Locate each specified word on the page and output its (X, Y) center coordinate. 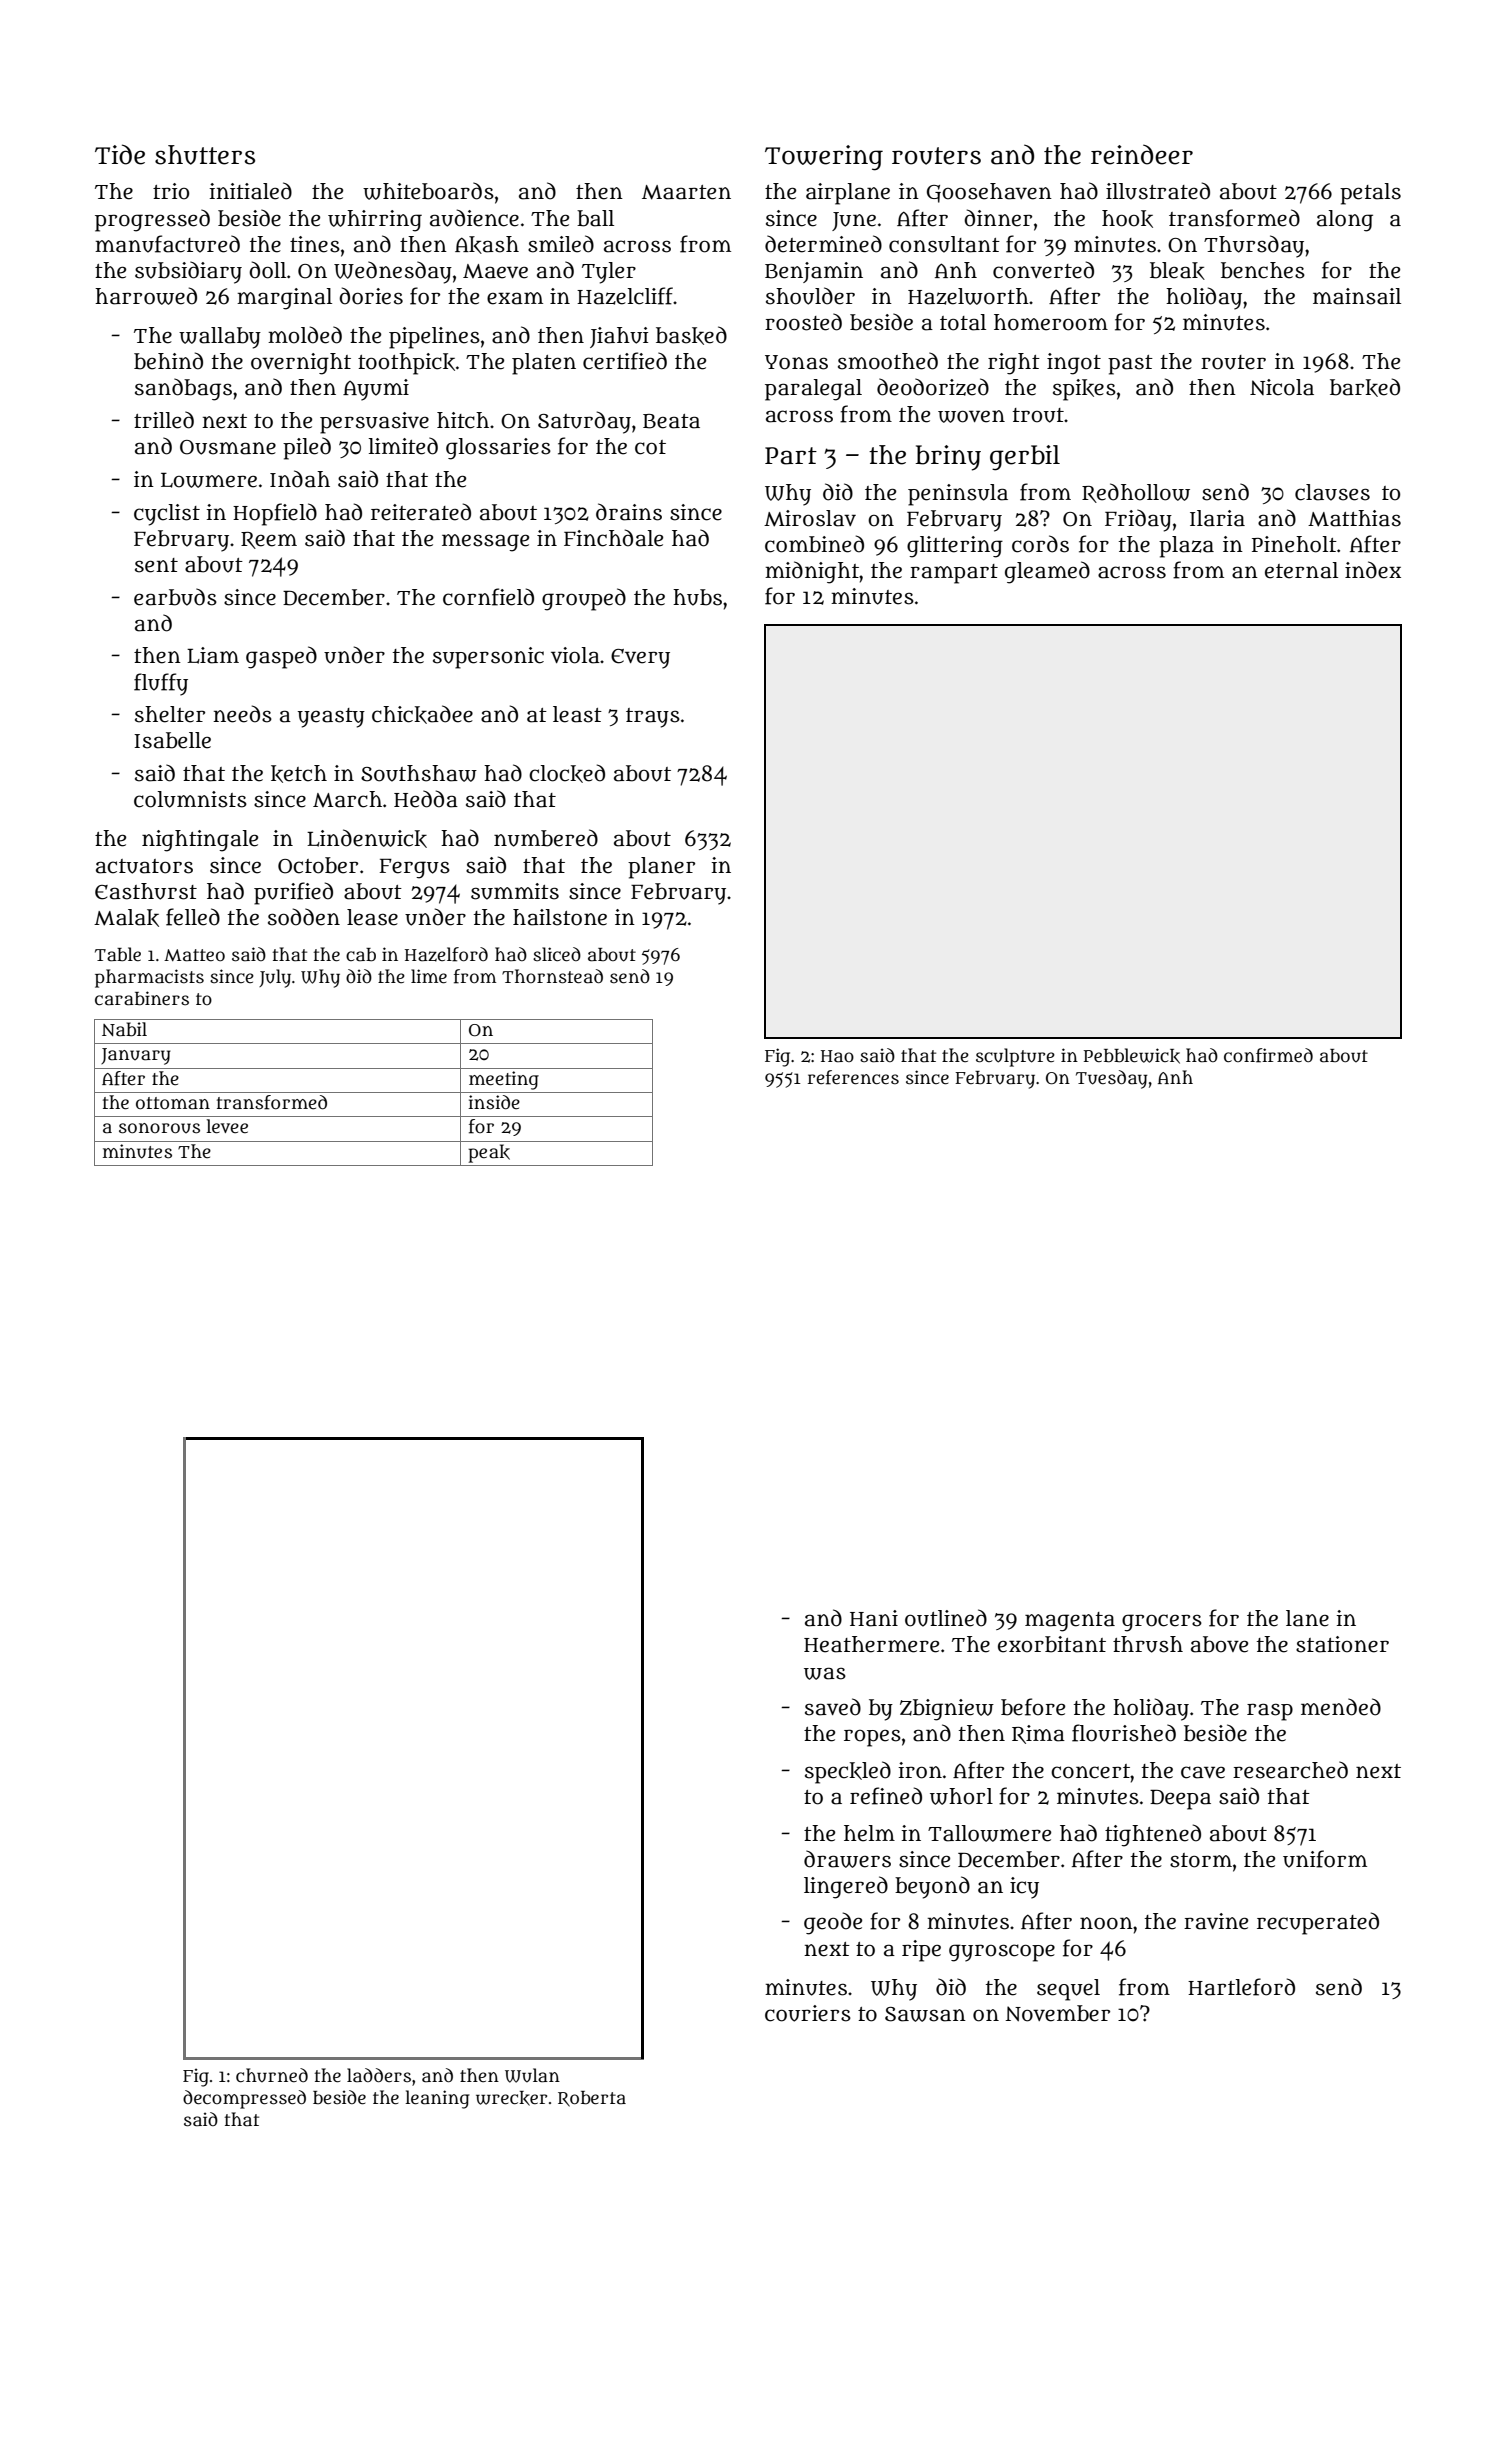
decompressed (244, 2099)
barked (1365, 387)
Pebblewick (1132, 1056)
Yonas (796, 362)
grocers (1162, 1623)
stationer (1342, 1644)
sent (156, 565)
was (825, 1673)
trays (653, 718)
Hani (874, 1618)
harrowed (146, 296)
